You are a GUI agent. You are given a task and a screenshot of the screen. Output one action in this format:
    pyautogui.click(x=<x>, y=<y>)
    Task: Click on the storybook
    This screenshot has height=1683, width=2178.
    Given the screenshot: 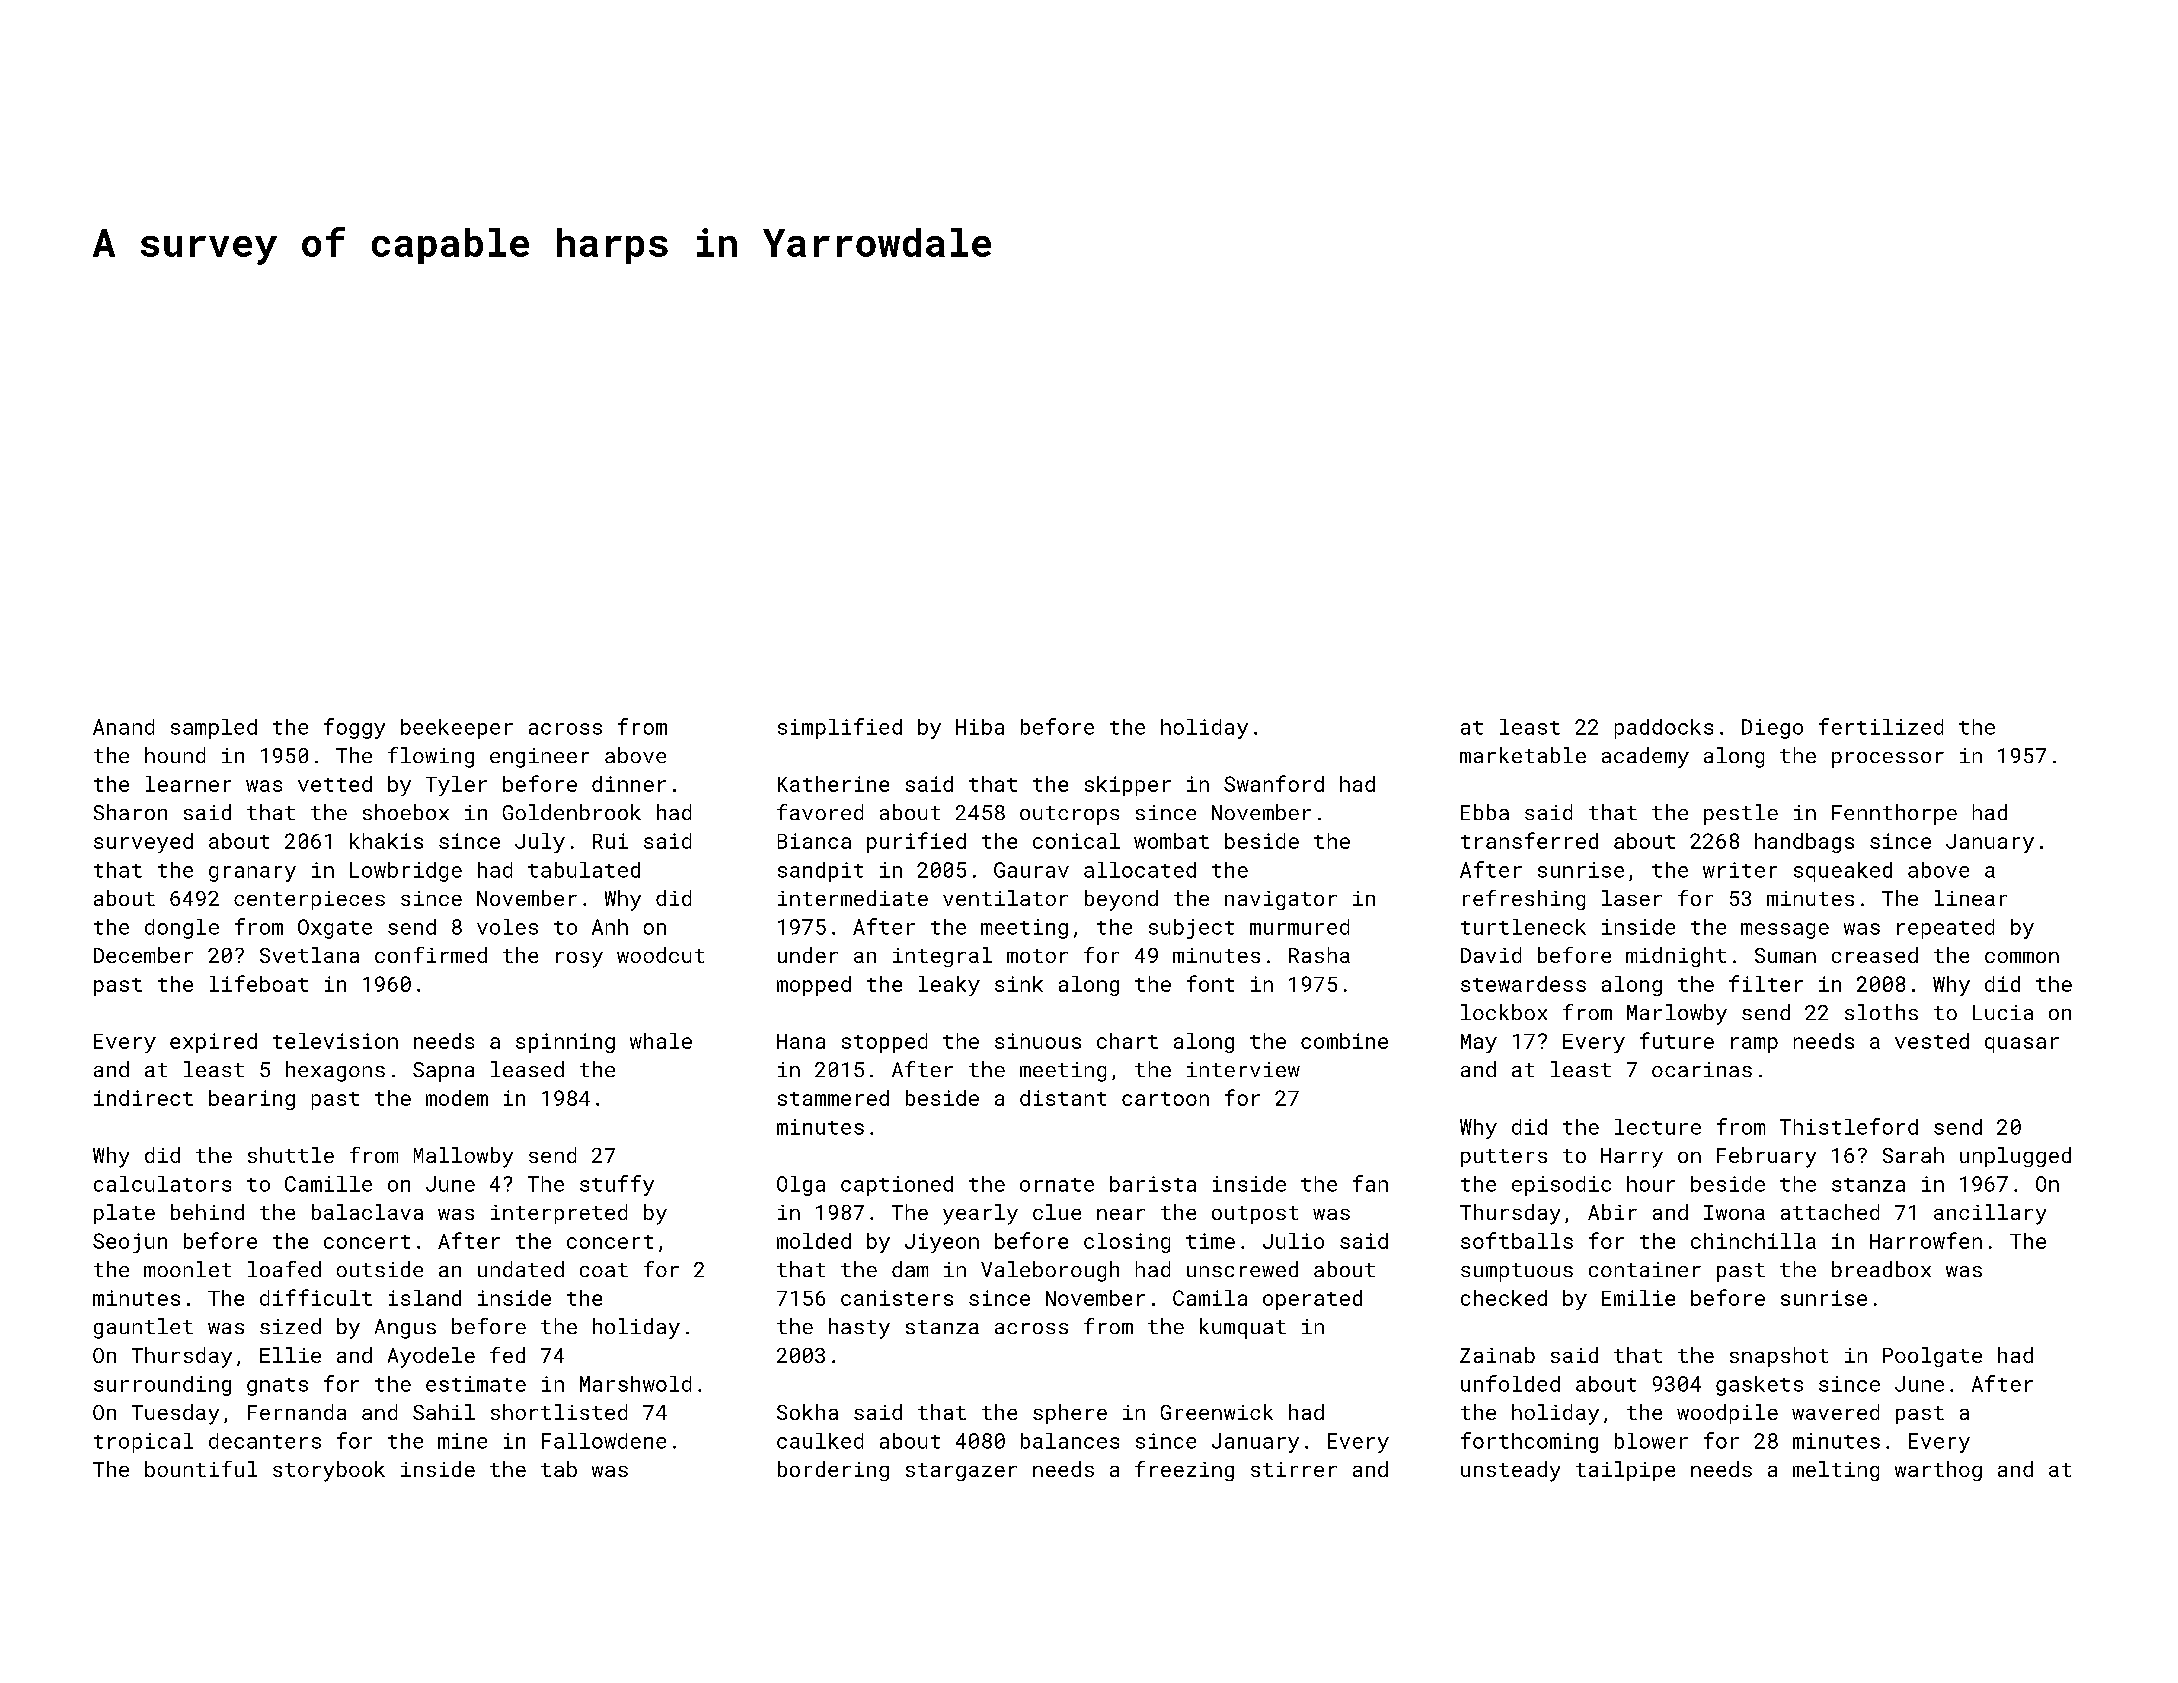 What is the action you would take?
    pyautogui.click(x=329, y=1471)
